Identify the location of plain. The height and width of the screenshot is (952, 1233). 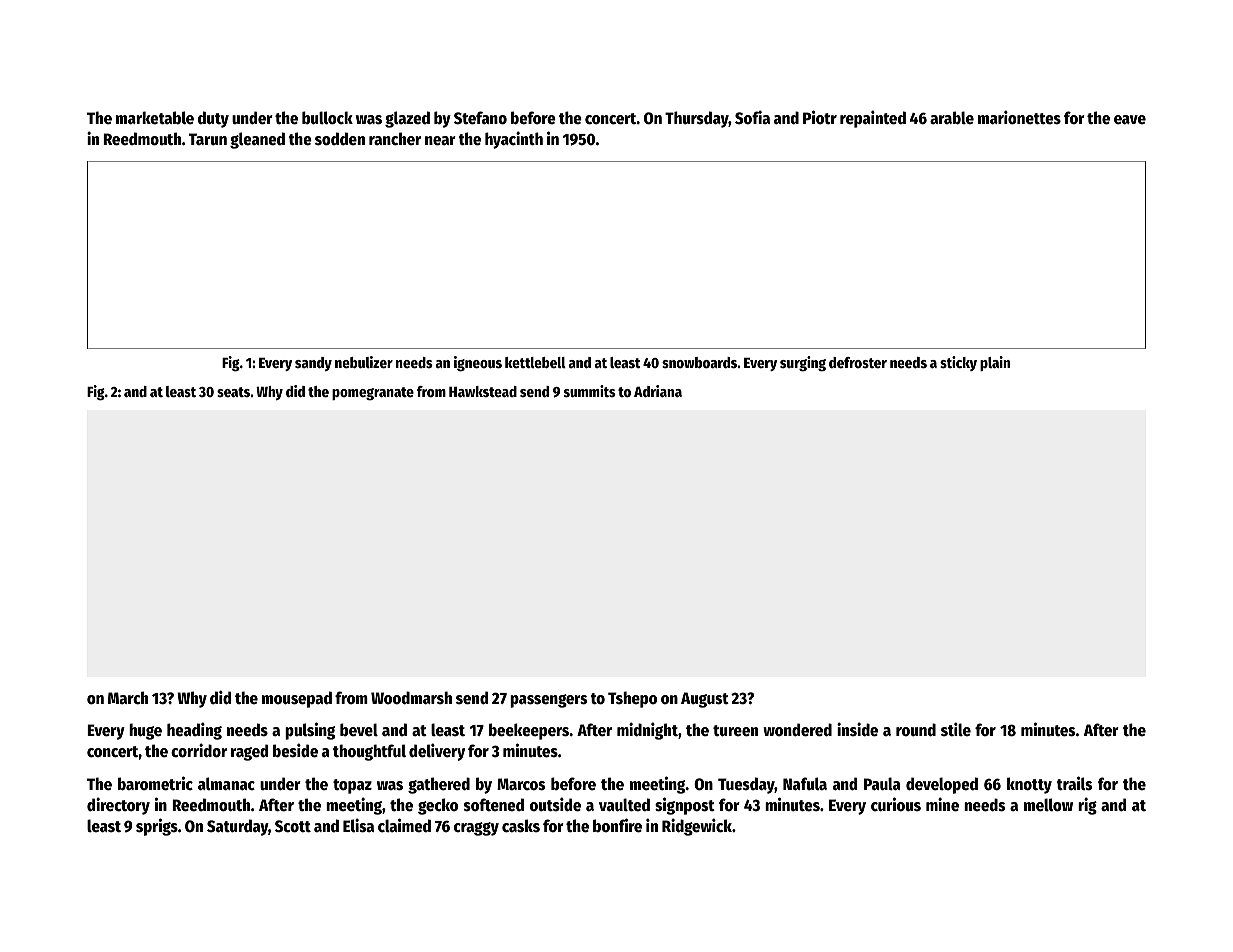
(995, 363).
